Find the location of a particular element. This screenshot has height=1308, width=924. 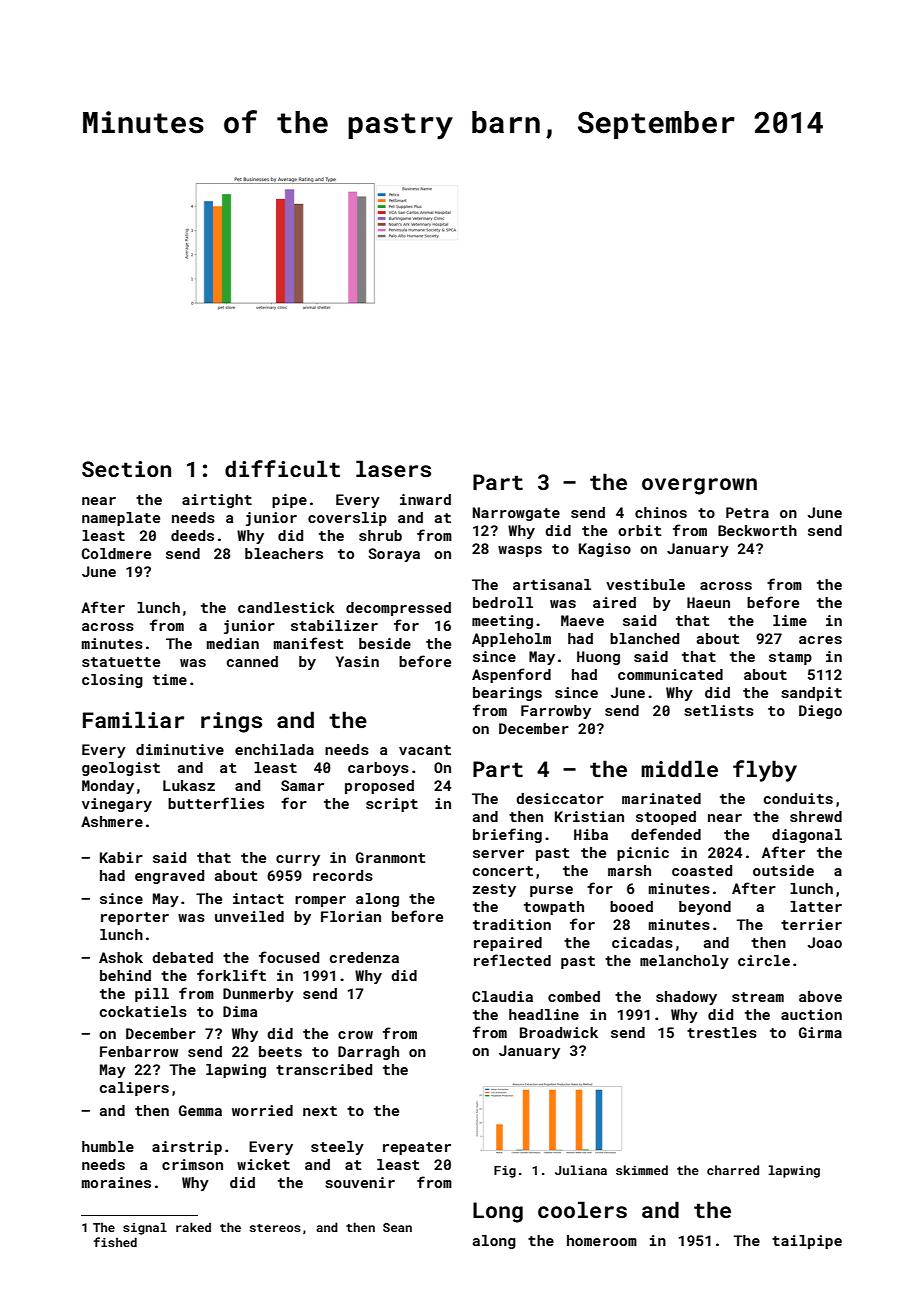

stooped is located at coordinates (666, 818).
